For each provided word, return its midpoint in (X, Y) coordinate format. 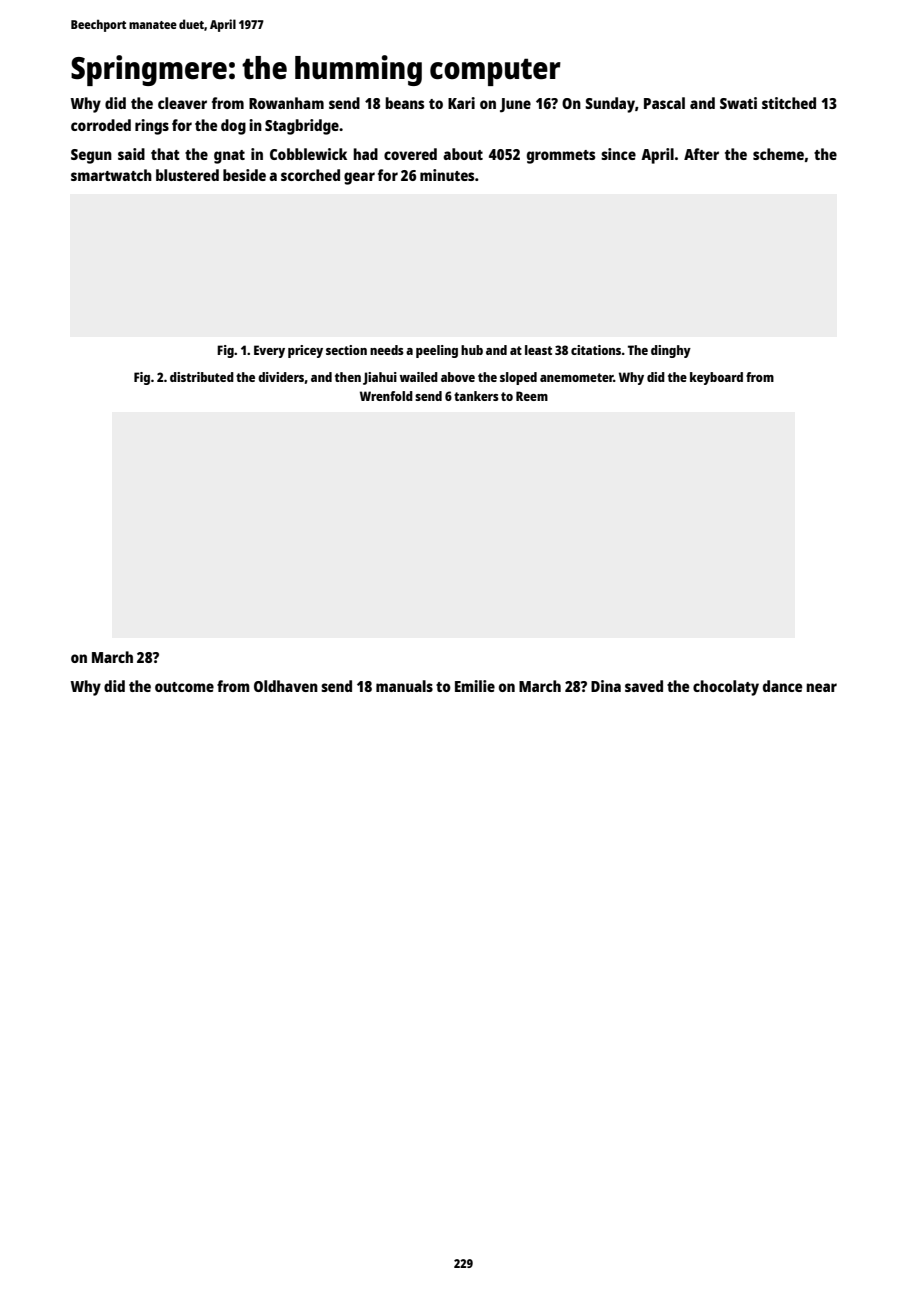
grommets (561, 157)
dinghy (671, 351)
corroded (101, 125)
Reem (532, 396)
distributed (202, 377)
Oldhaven (286, 686)
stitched (789, 103)
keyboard (716, 378)
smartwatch (111, 175)
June (515, 105)
